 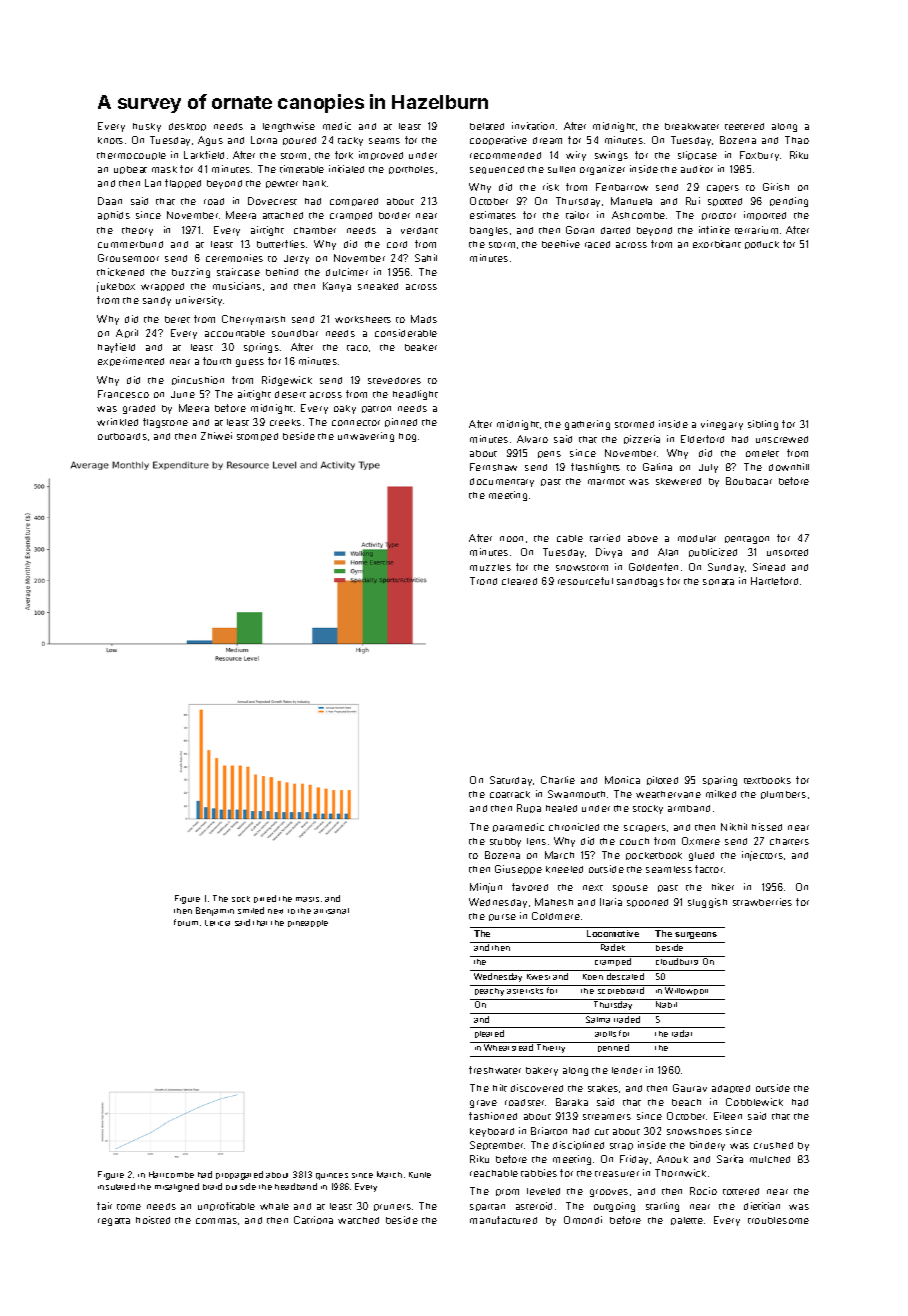 I want to click on pineapple, so click(x=308, y=923).
